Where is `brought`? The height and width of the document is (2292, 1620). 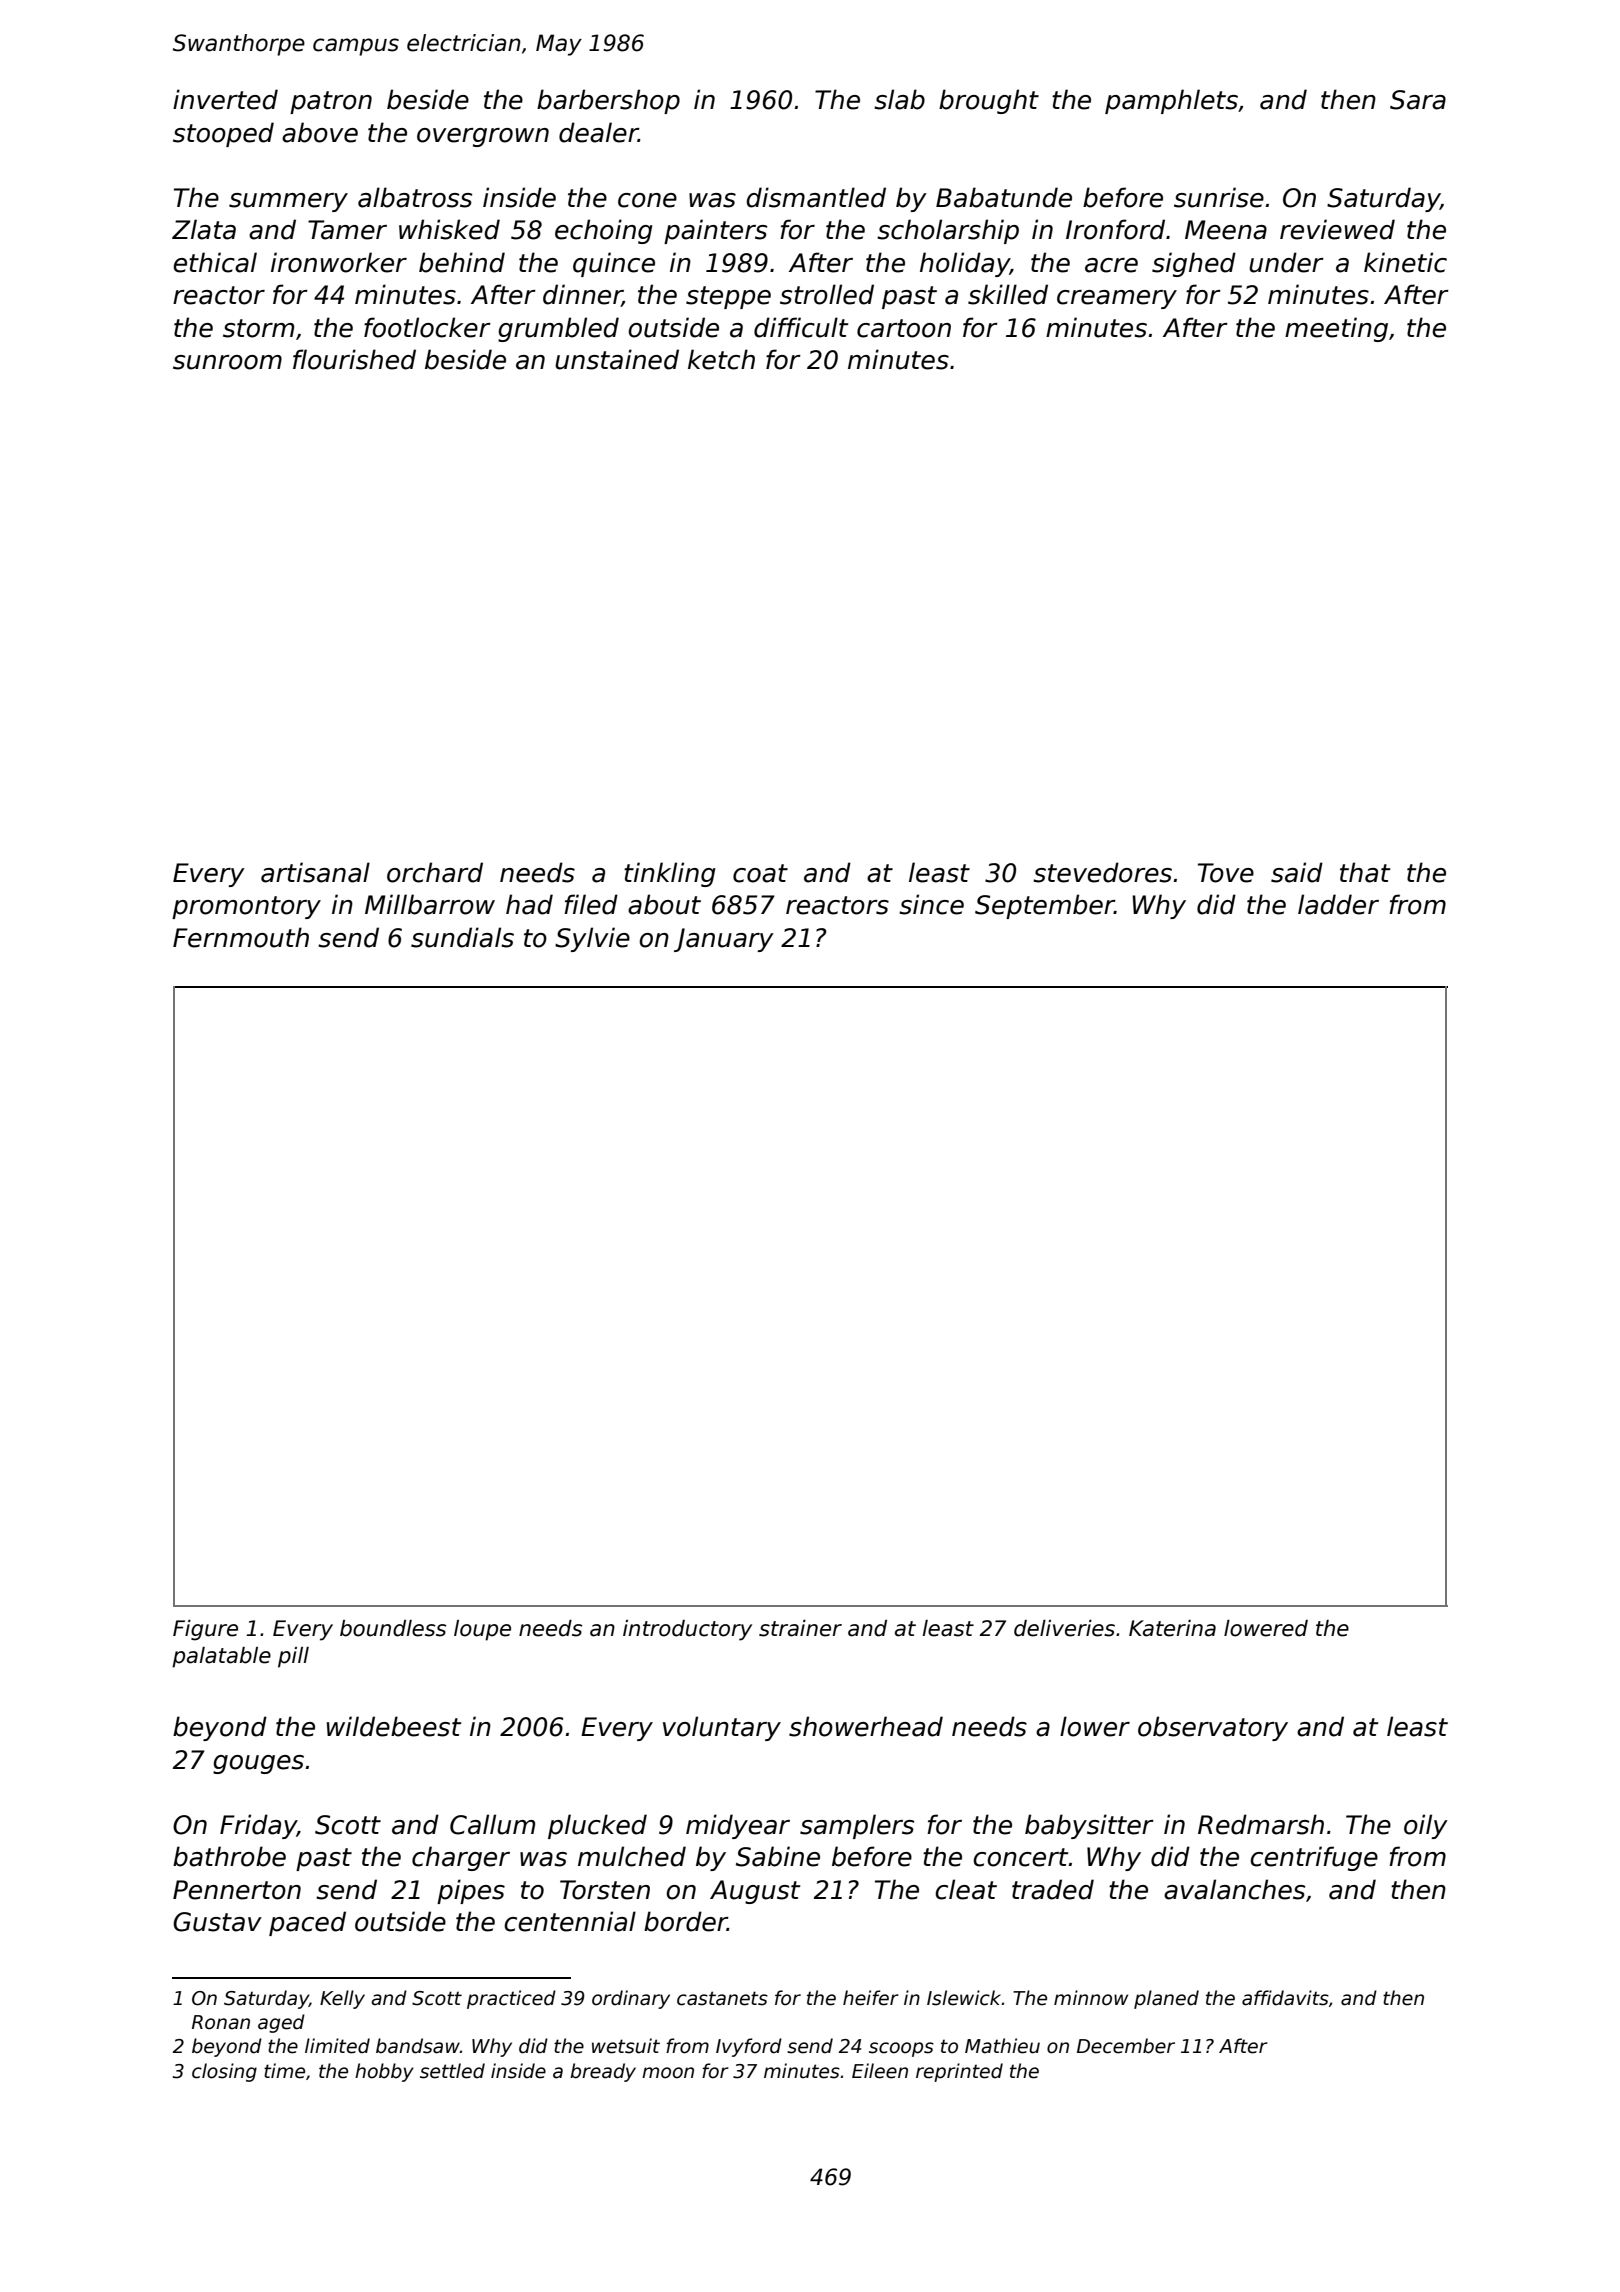 brought is located at coordinates (989, 101).
